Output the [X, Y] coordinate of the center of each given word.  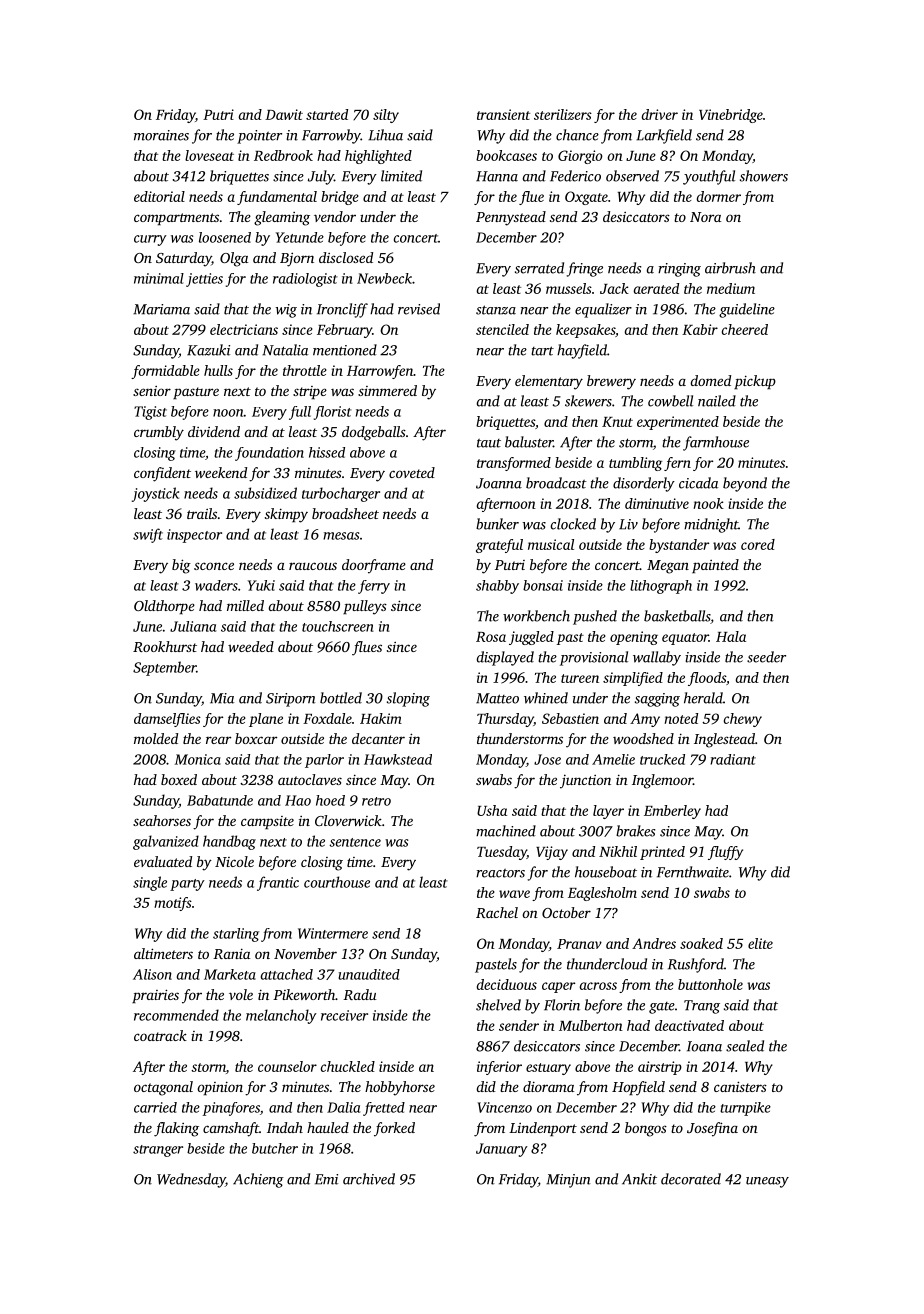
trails [202, 513]
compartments [176, 219]
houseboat [606, 872]
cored [758, 544]
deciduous [507, 984]
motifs [173, 904]
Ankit [639, 1179]
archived [369, 1179]
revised [419, 309]
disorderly [644, 484]
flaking [176, 1129]
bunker [497, 524]
